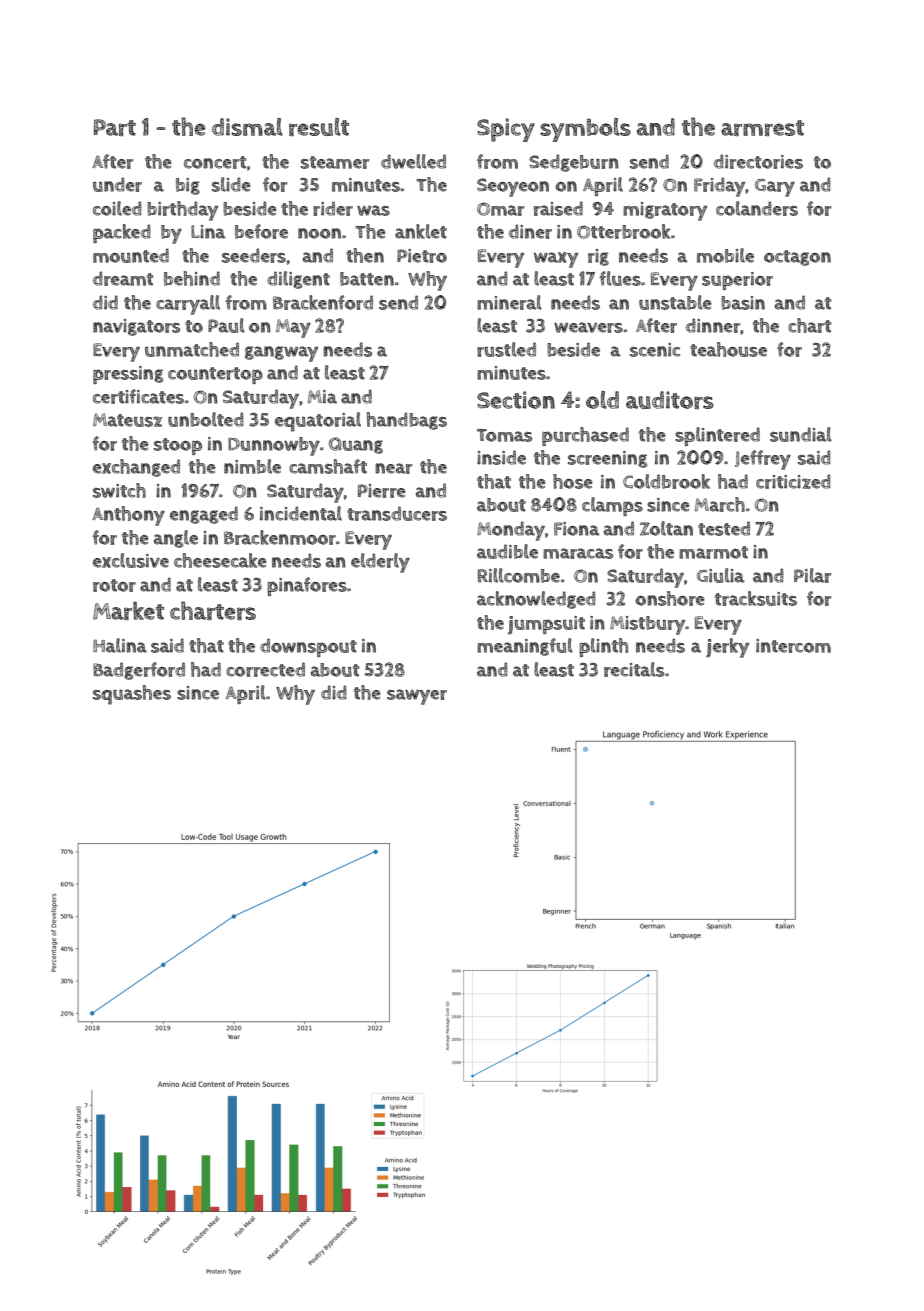 The height and width of the page is (1311, 924). What do you see at coordinates (506, 349) in the page?
I see `rustled` at bounding box center [506, 349].
